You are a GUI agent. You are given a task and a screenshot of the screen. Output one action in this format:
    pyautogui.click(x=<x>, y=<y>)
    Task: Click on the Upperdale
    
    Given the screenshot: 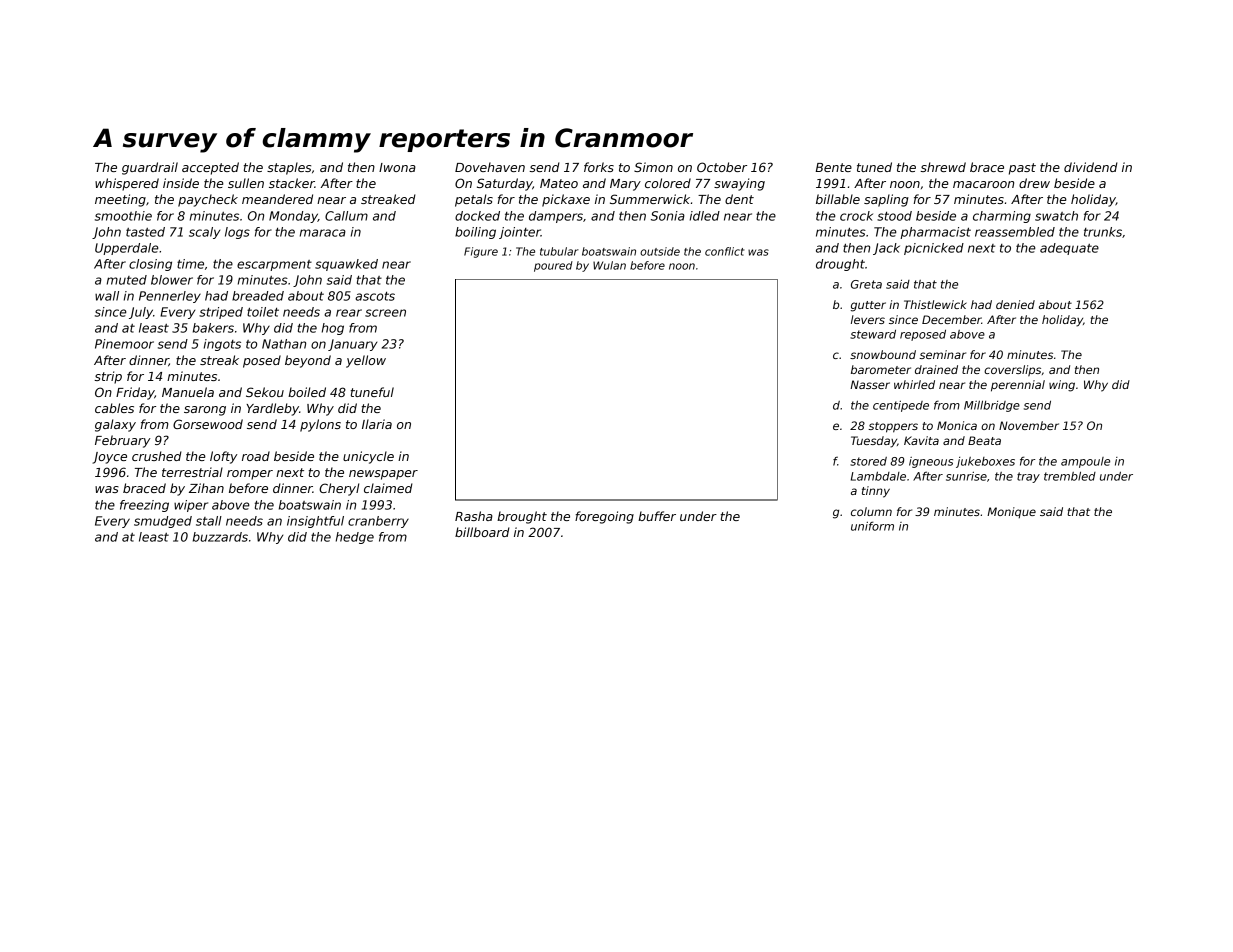 What is the action you would take?
    pyautogui.click(x=127, y=249)
